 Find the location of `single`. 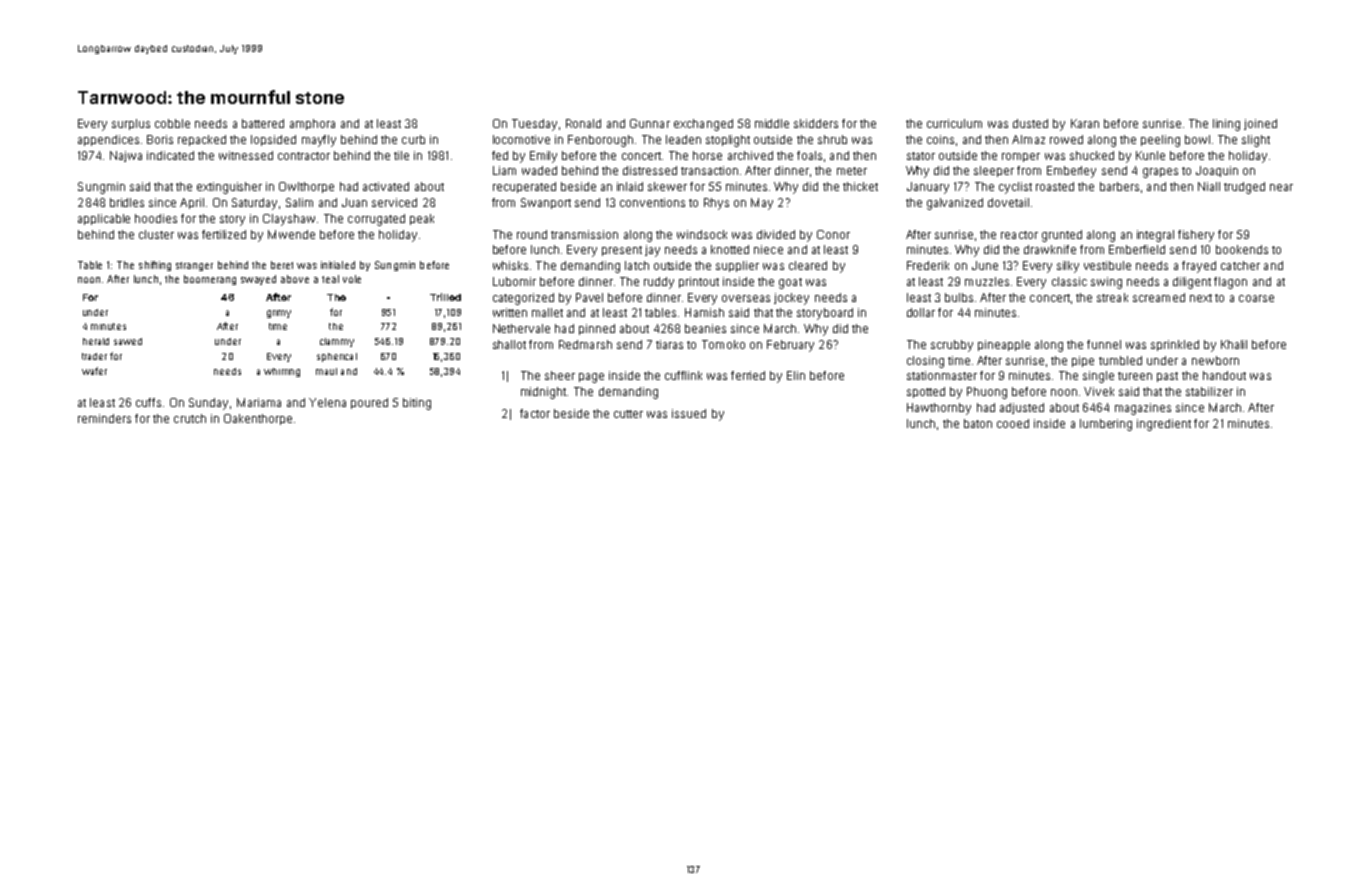

single is located at coordinates (1098, 377).
